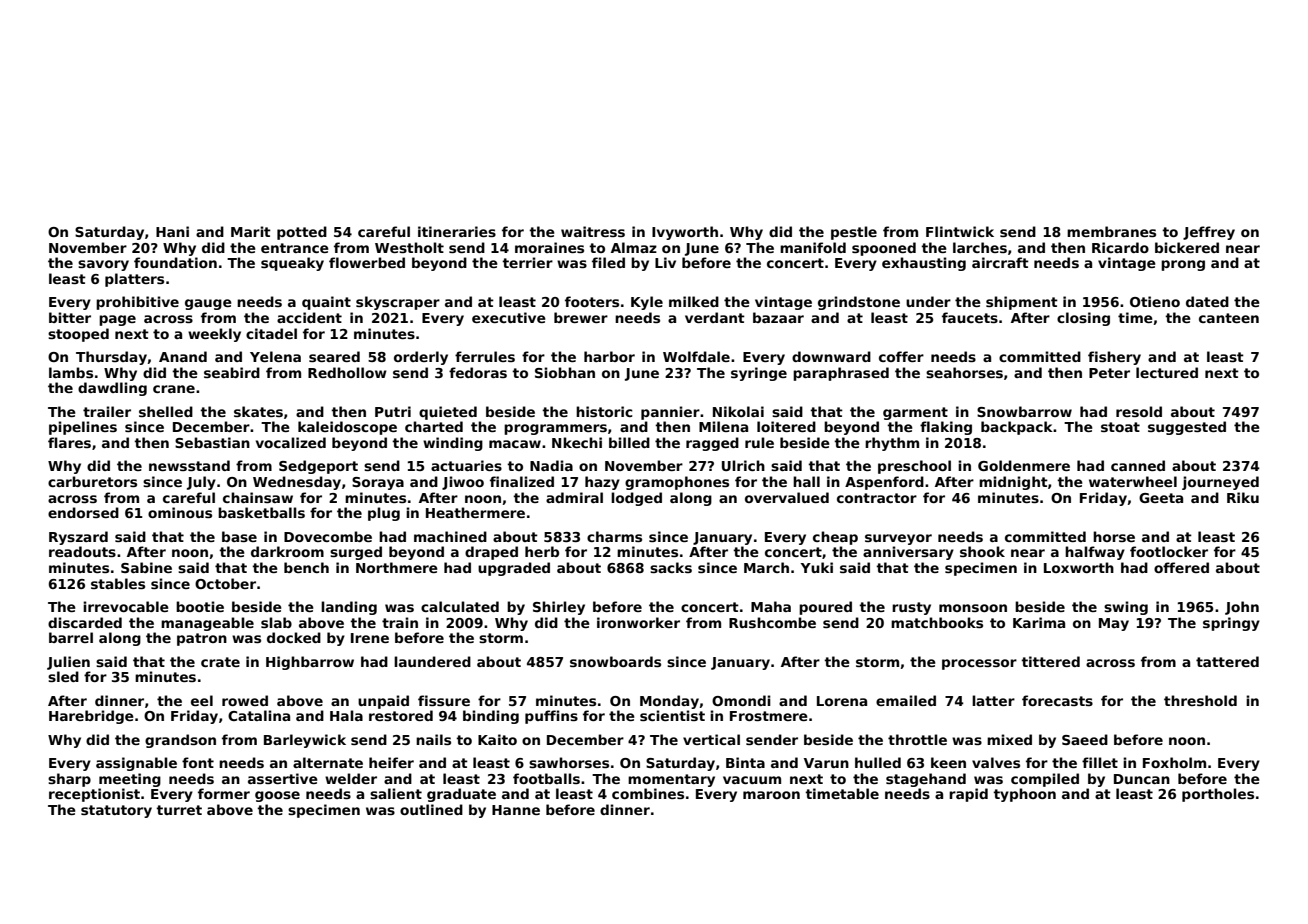 This screenshot has width=1308, height=924. What do you see at coordinates (509, 317) in the screenshot?
I see `executive` at bounding box center [509, 317].
